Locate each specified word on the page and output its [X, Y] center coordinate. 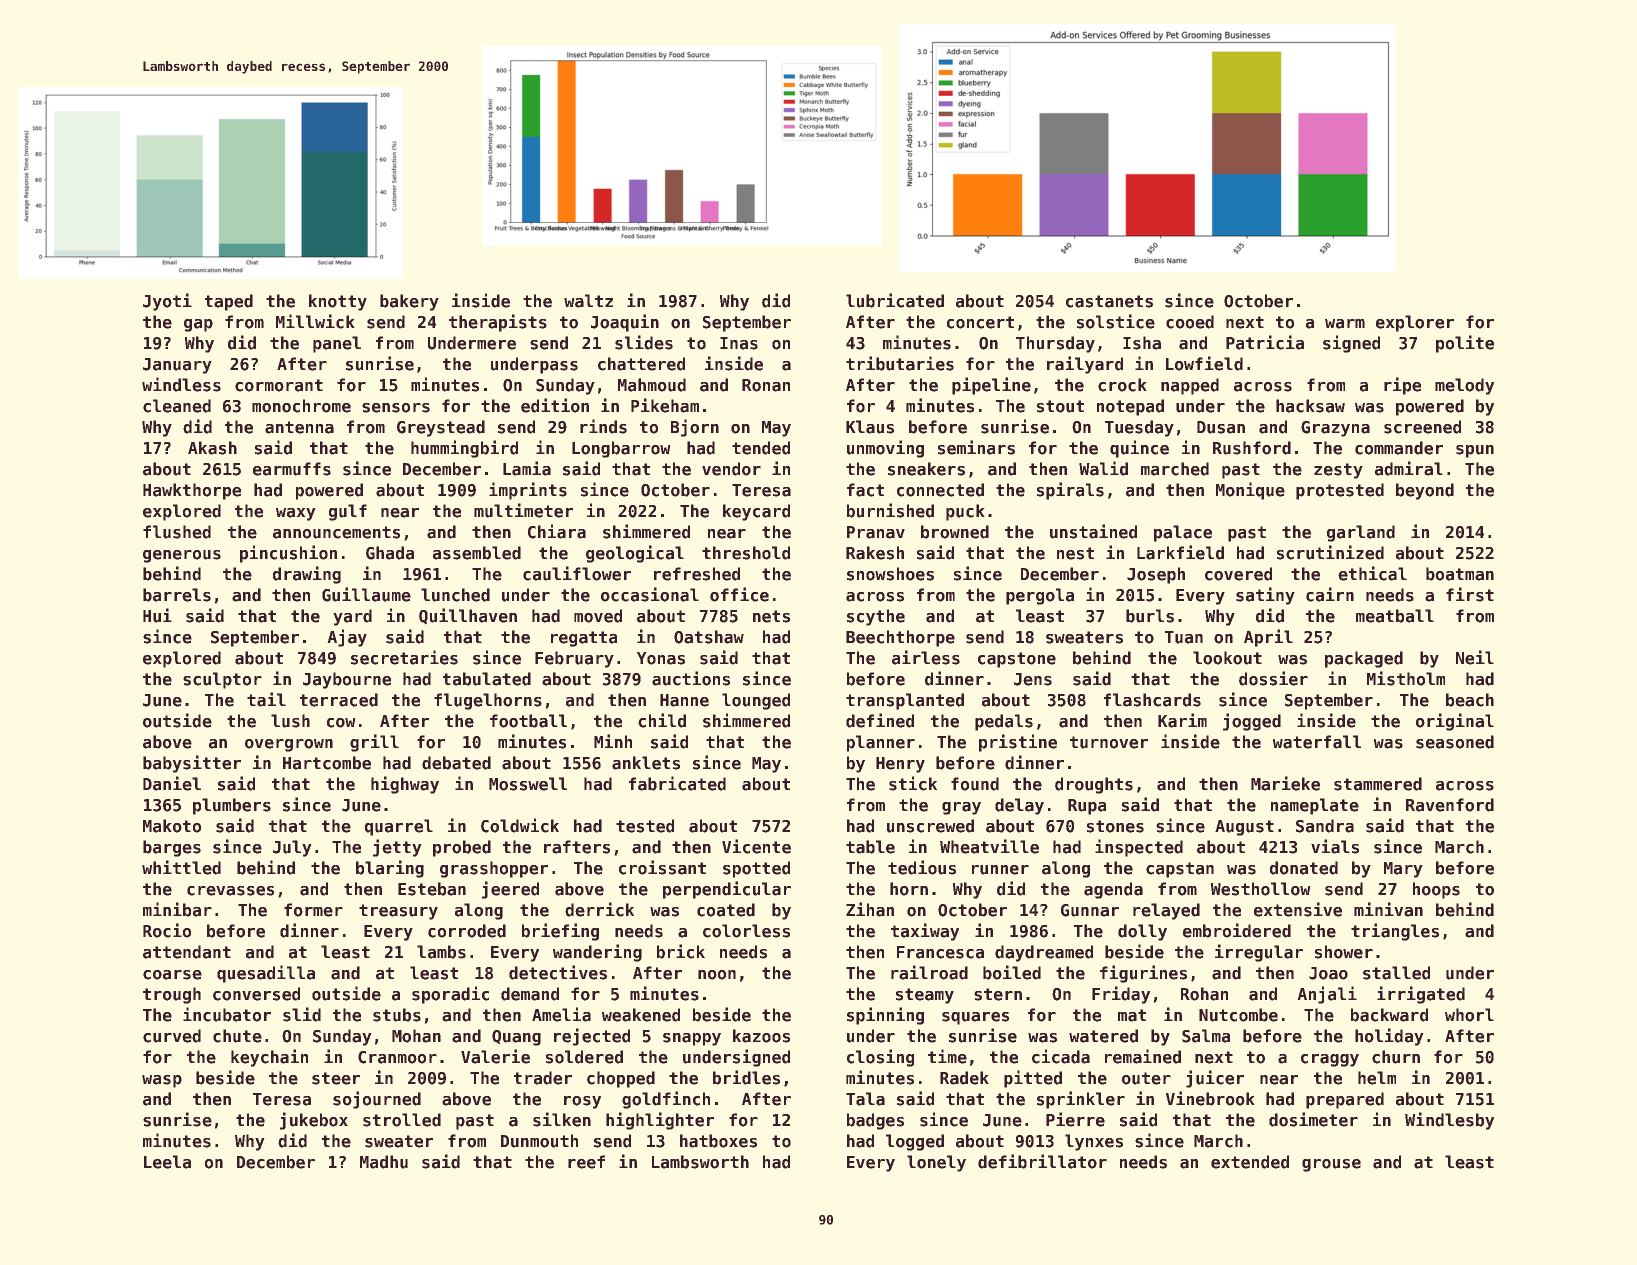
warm [1345, 324]
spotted [756, 869]
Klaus [870, 427]
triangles [1395, 932]
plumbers [232, 806]
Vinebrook [1210, 1098]
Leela [167, 1162]
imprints [528, 491]
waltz [588, 301]
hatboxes [718, 1141]
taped [229, 302]
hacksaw [1310, 406]
